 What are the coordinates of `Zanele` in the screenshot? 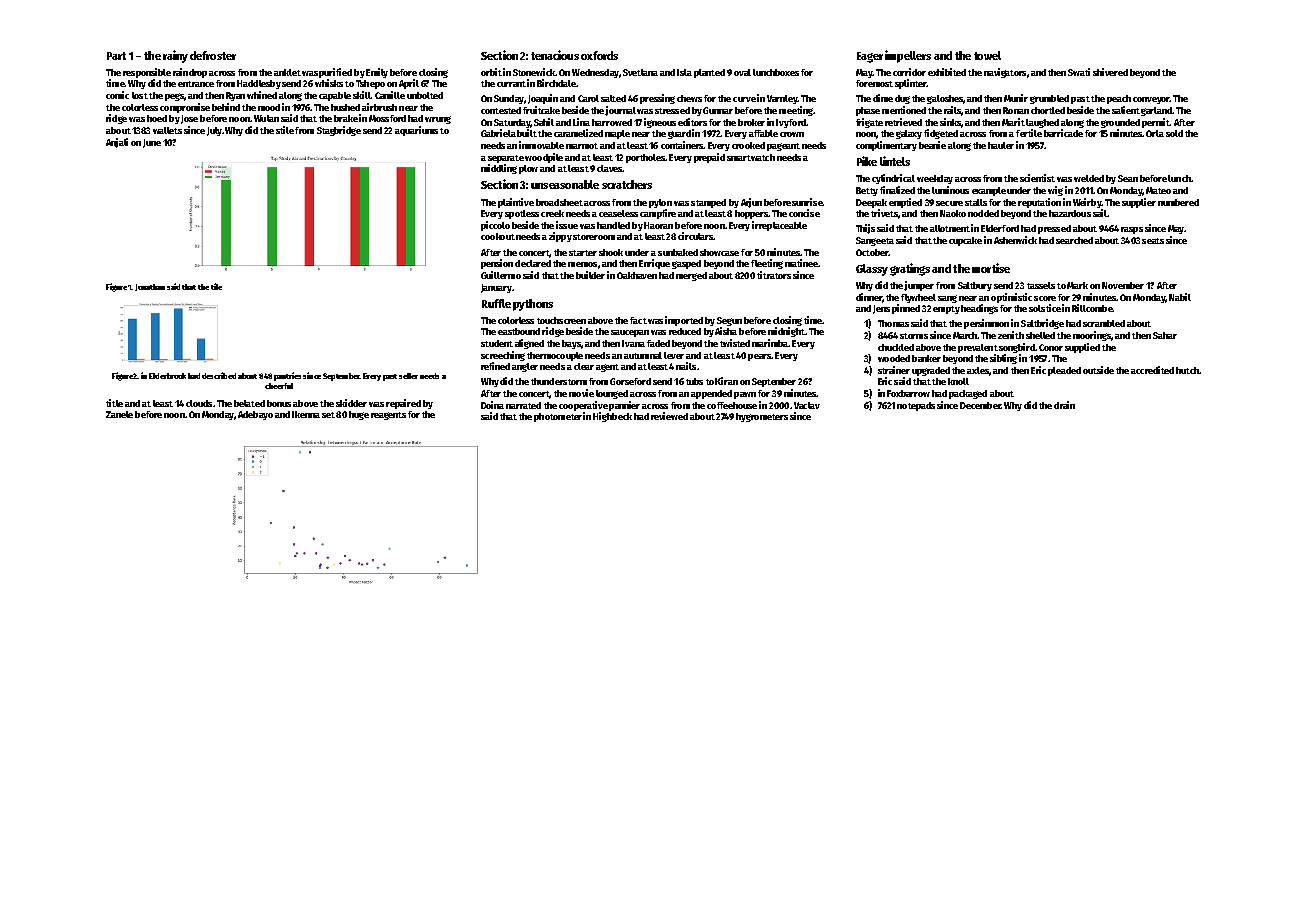 It's located at (119, 414).
